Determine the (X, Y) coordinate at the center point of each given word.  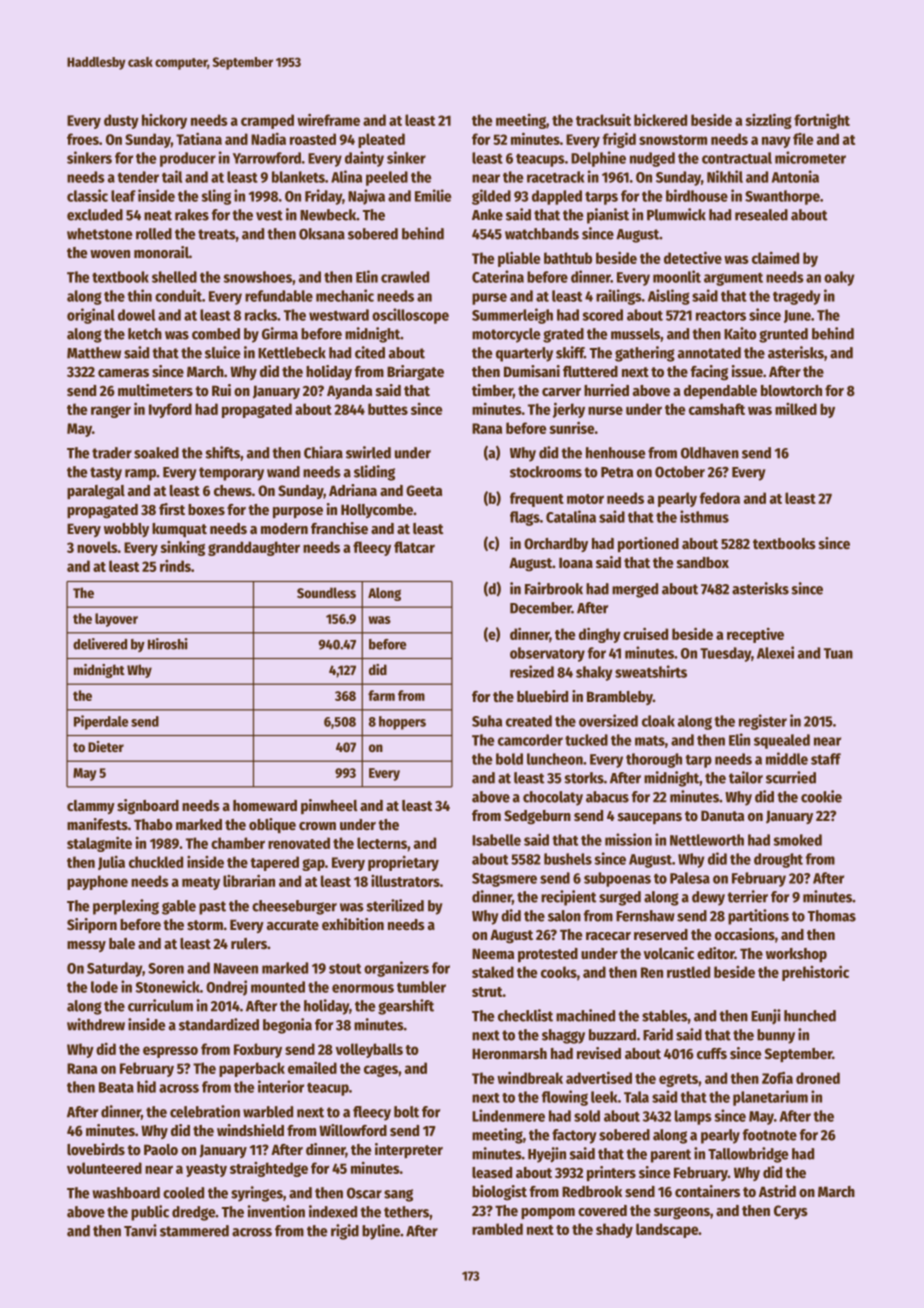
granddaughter (254, 548)
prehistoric (815, 973)
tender (138, 177)
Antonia (795, 176)
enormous (363, 988)
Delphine (598, 159)
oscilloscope (410, 316)
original (91, 316)
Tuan (838, 653)
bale (122, 943)
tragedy (797, 297)
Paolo (161, 1149)
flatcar (414, 547)
